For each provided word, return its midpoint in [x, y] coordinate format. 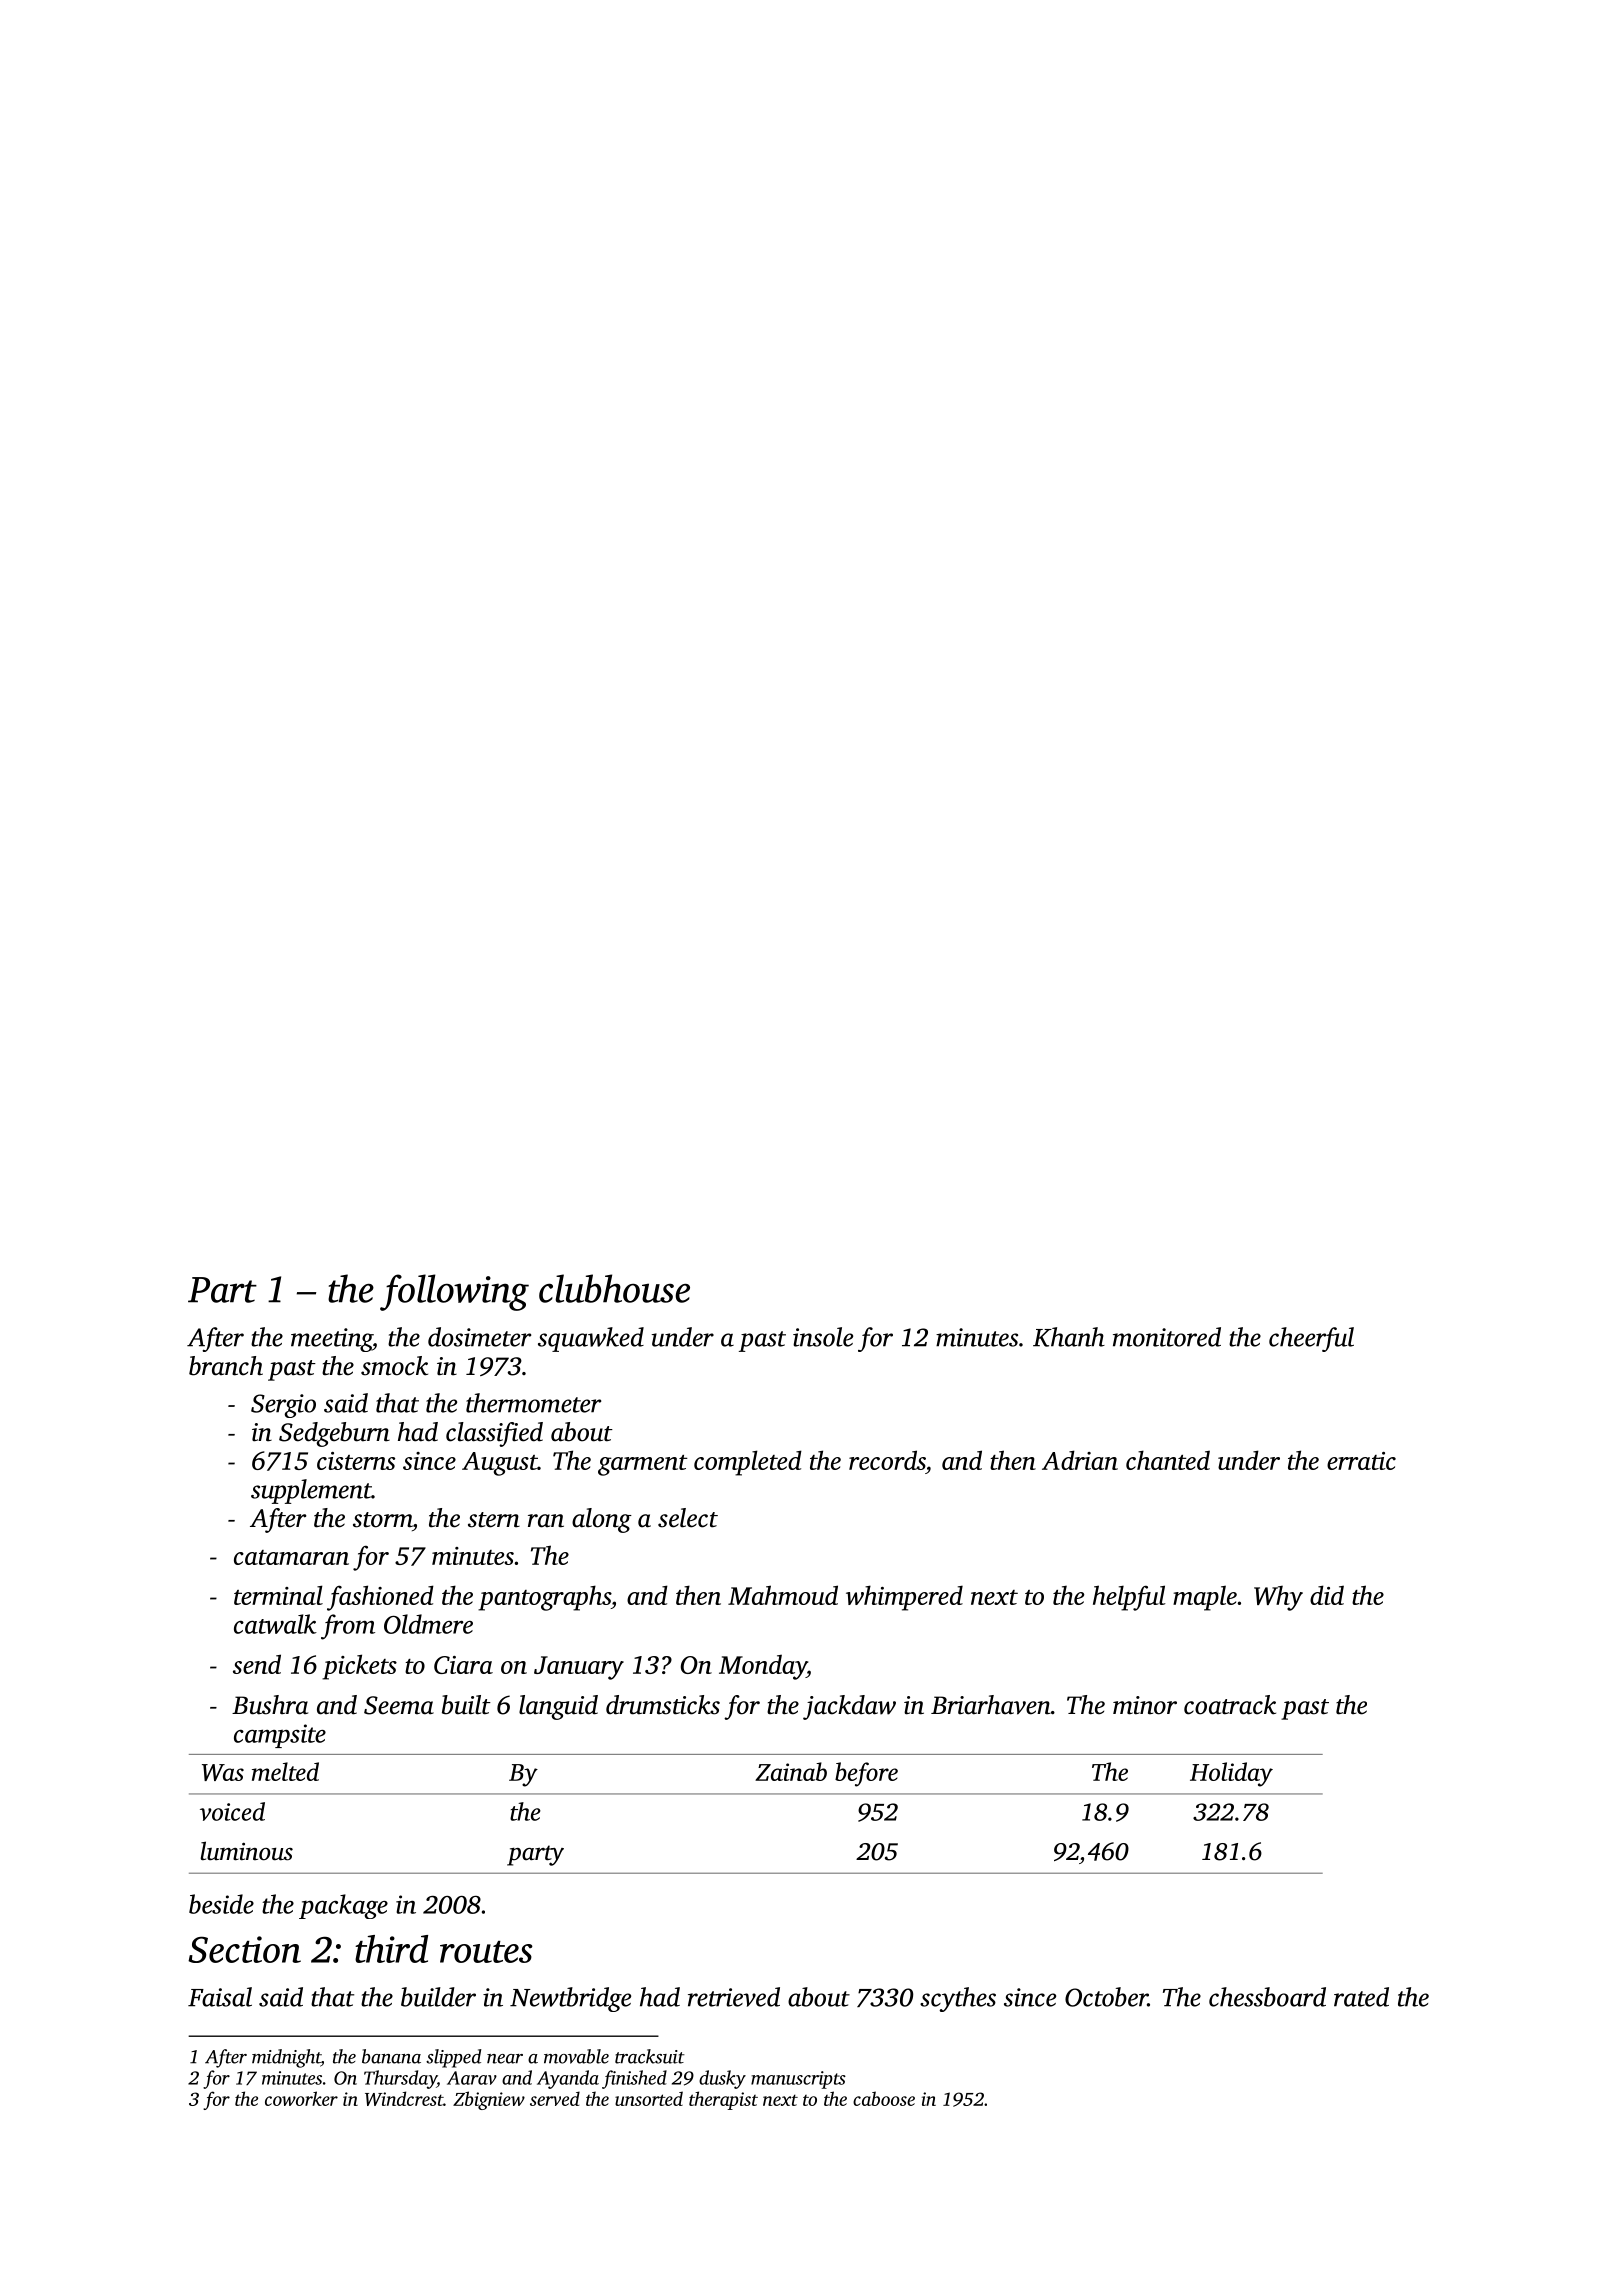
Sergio [283, 1406]
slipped [453, 2058]
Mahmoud [783, 1595]
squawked [591, 1339]
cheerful [1311, 1339]
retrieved [734, 1997]
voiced [232, 1811]
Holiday [1231, 1774]
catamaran [291, 1557]
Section [244, 1949]
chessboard [1267, 1997]
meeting [332, 1340]
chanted [1168, 1460]
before [866, 1774]
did [1327, 1595]
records [887, 1460]
